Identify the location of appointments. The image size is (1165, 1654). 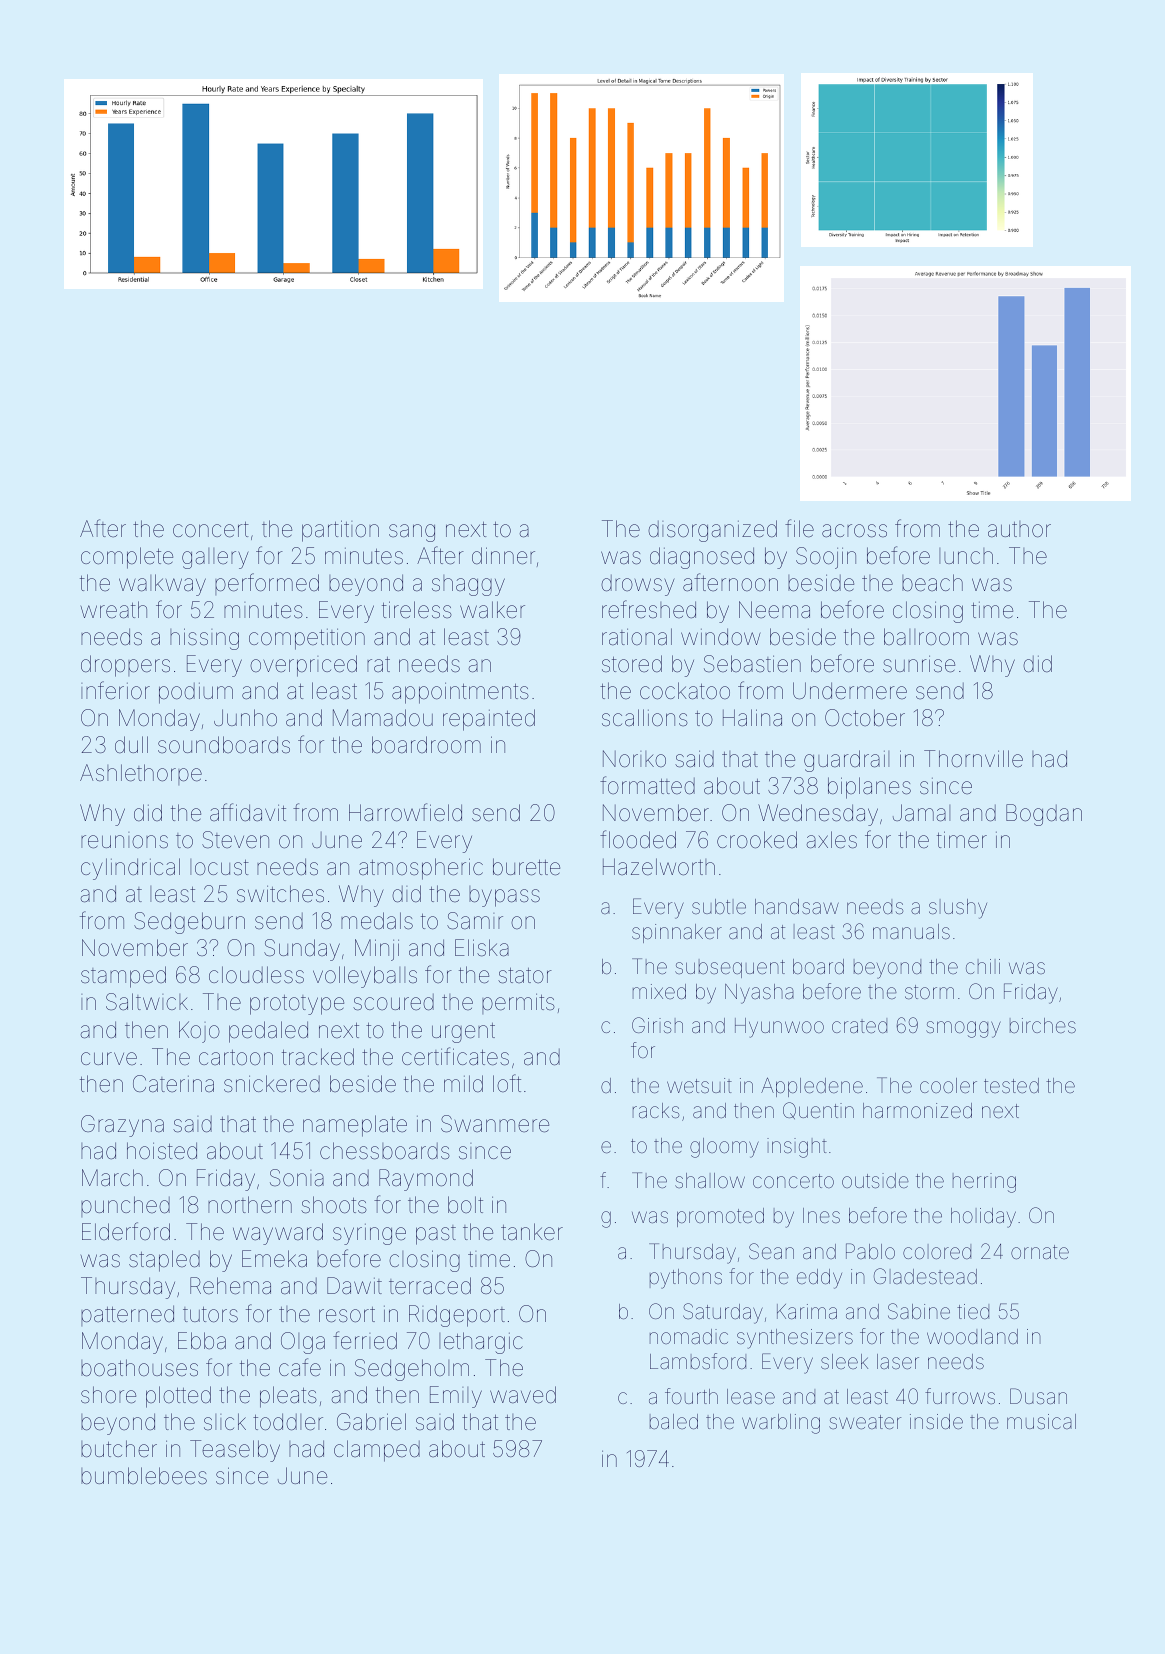
(460, 693).
